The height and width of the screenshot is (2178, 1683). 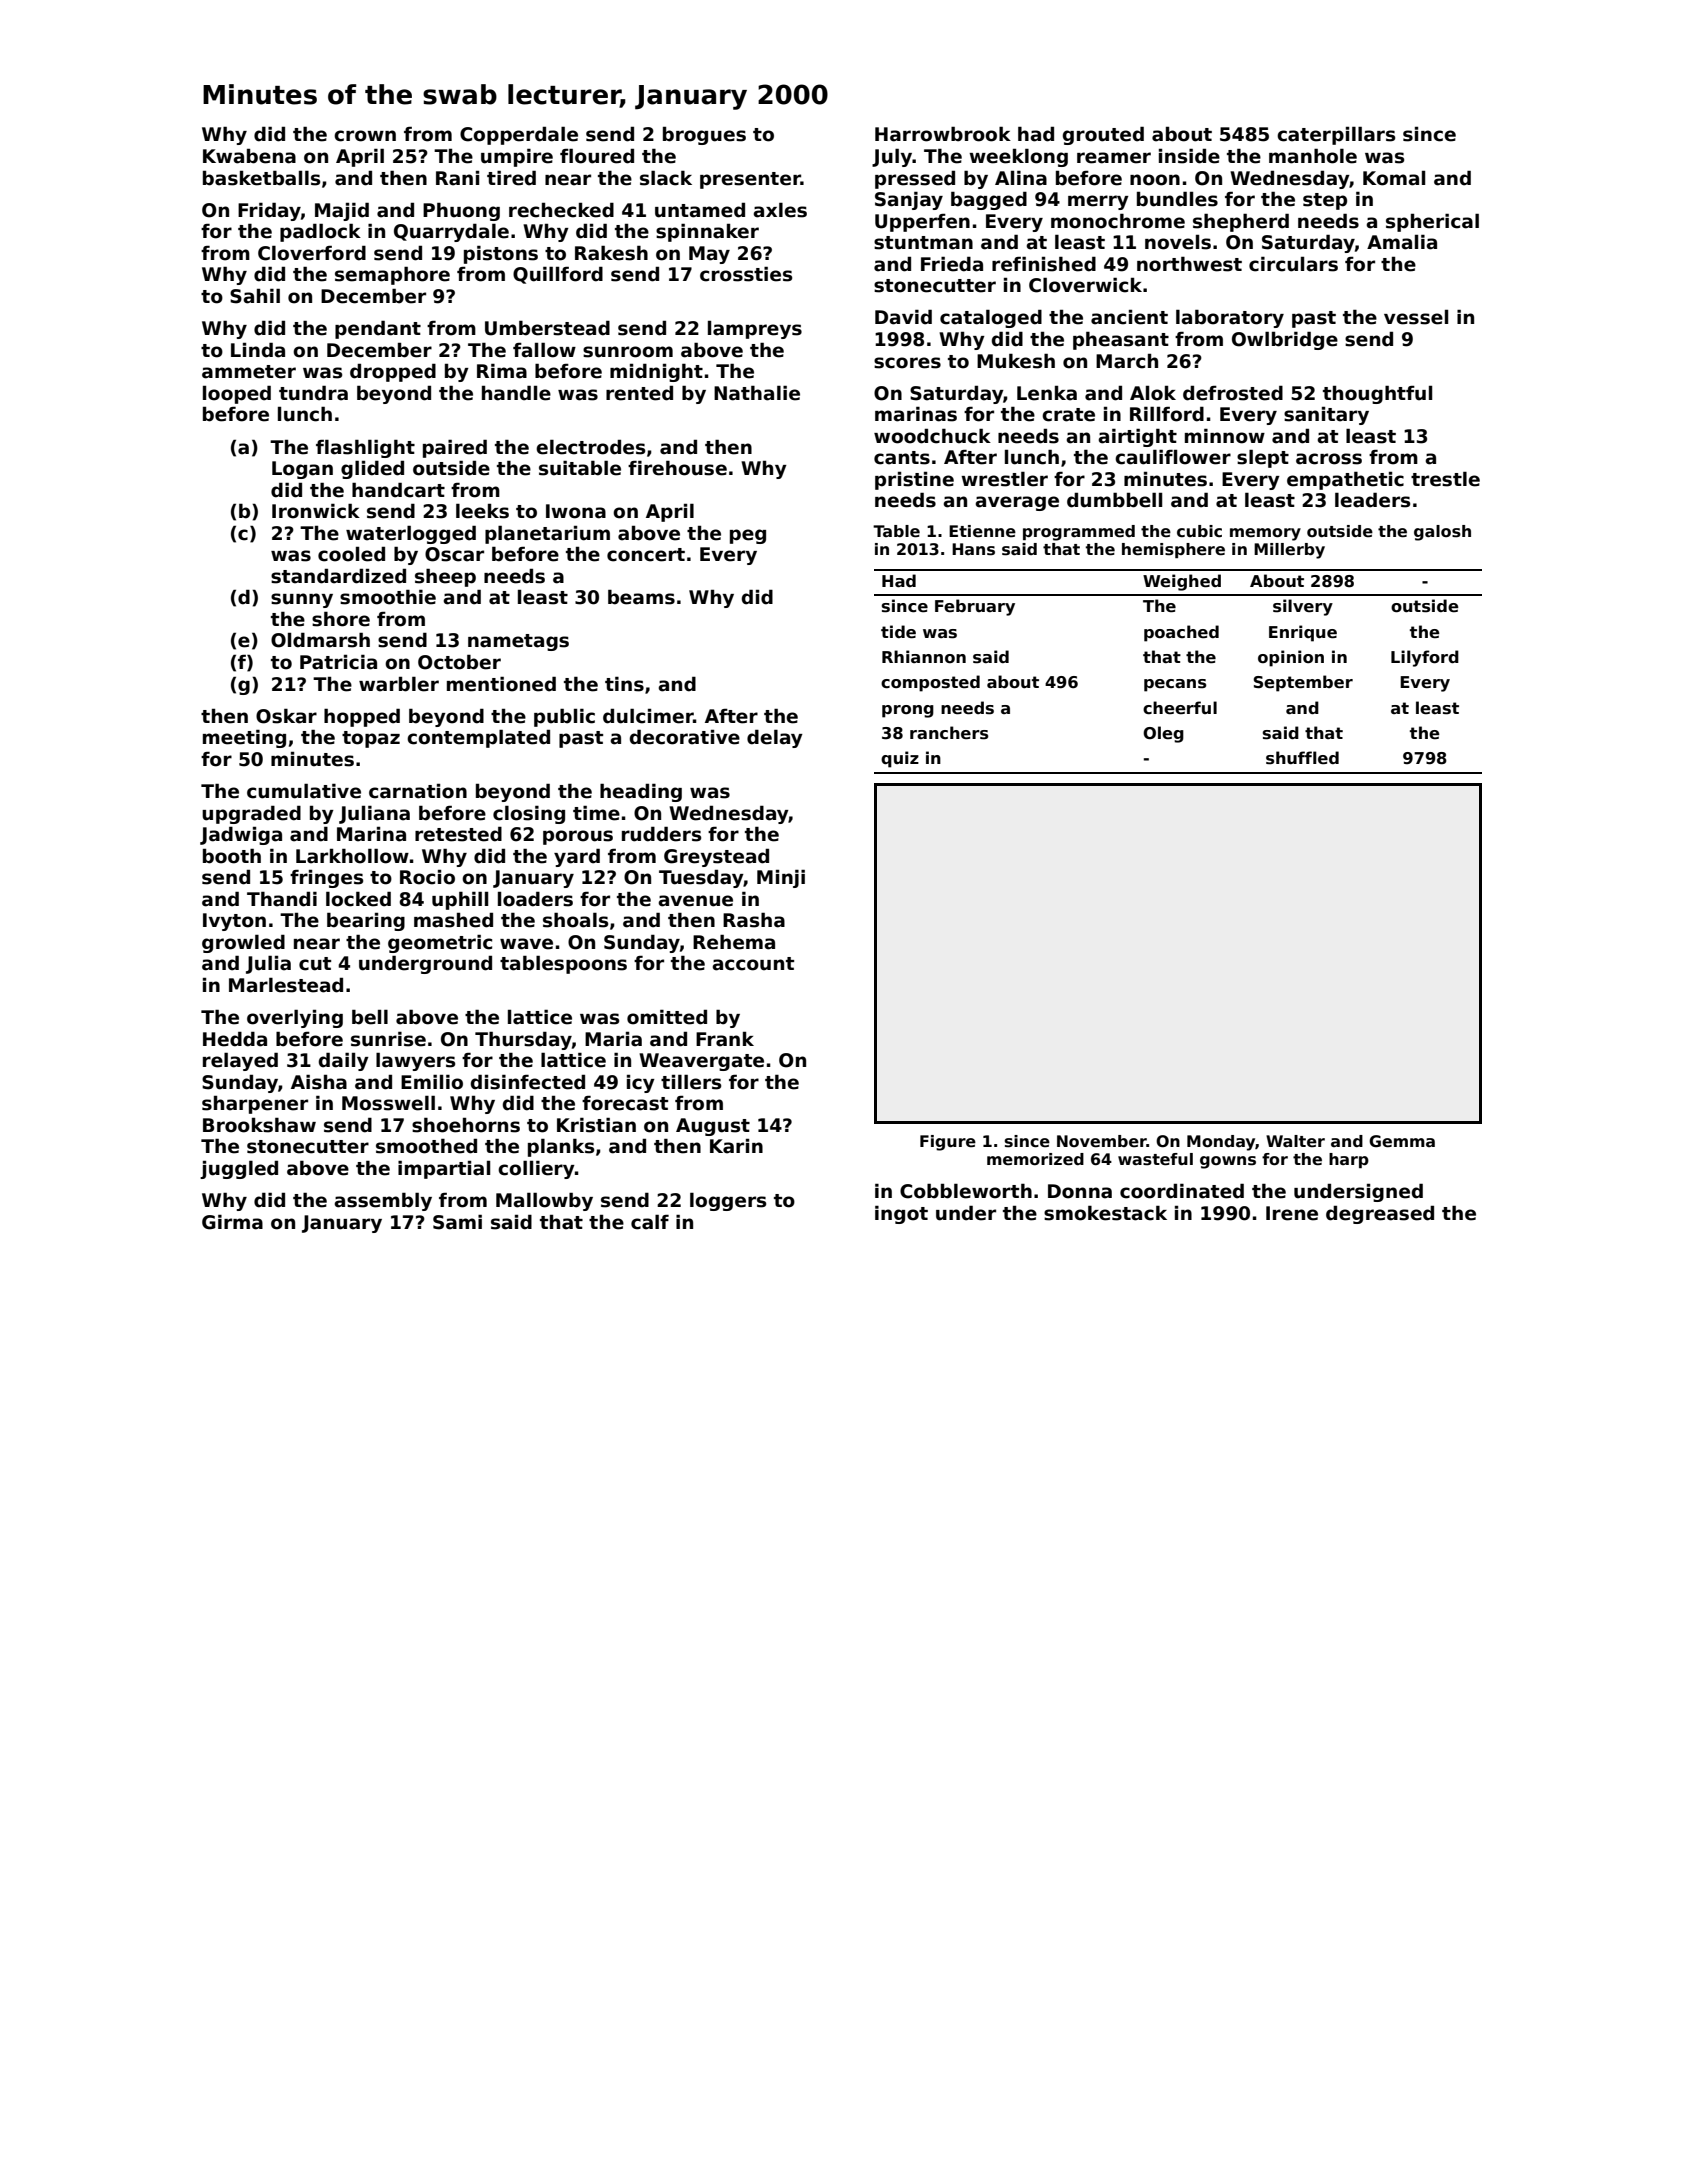 I want to click on ingot, so click(x=901, y=1214).
